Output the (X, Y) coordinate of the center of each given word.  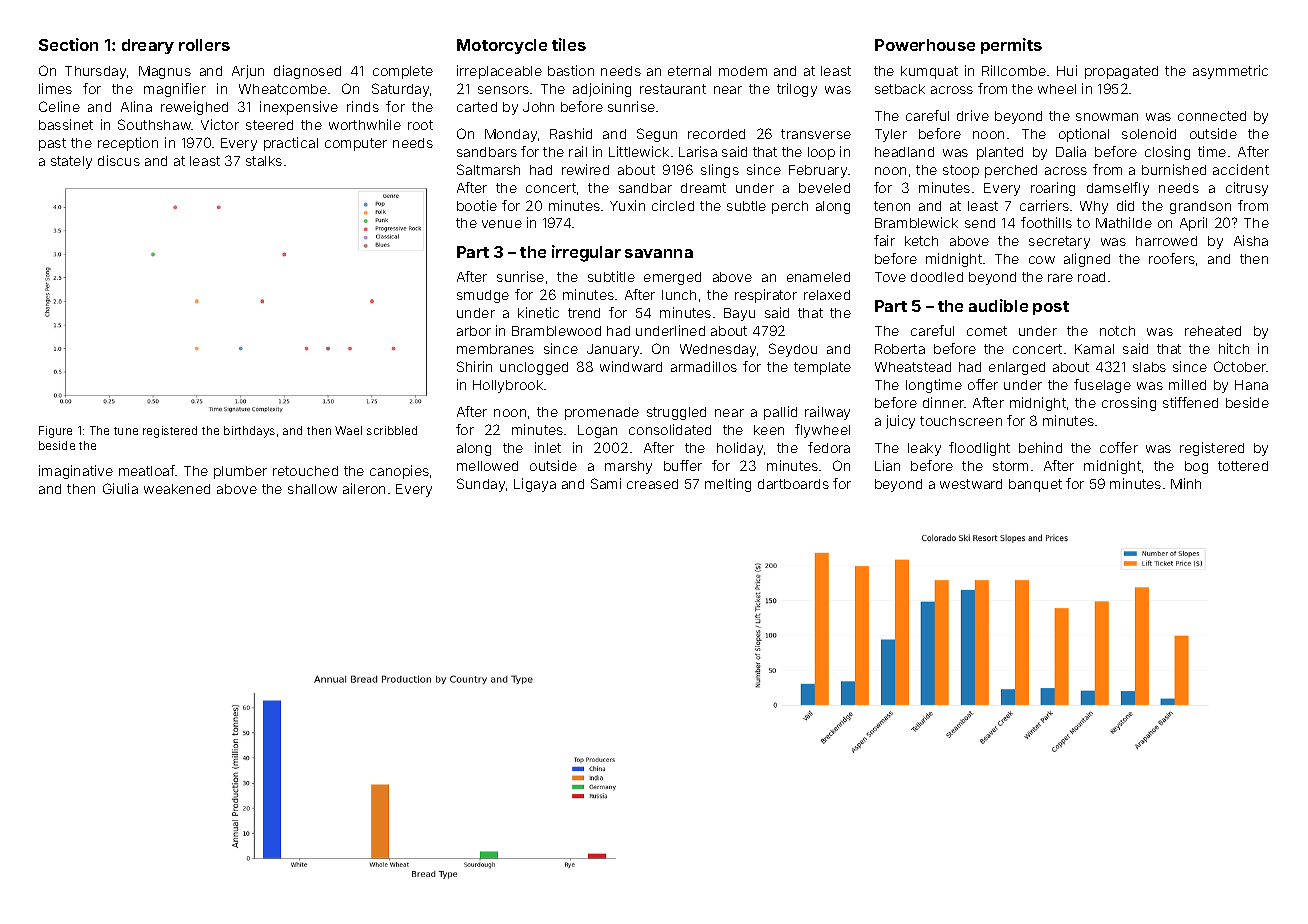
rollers (204, 45)
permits (1011, 46)
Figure (55, 432)
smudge (483, 296)
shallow (312, 489)
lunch (679, 295)
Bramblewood (556, 331)
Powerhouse (925, 45)
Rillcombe (1014, 70)
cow (1042, 260)
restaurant (673, 89)
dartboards (793, 484)
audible (998, 305)
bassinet (66, 124)
